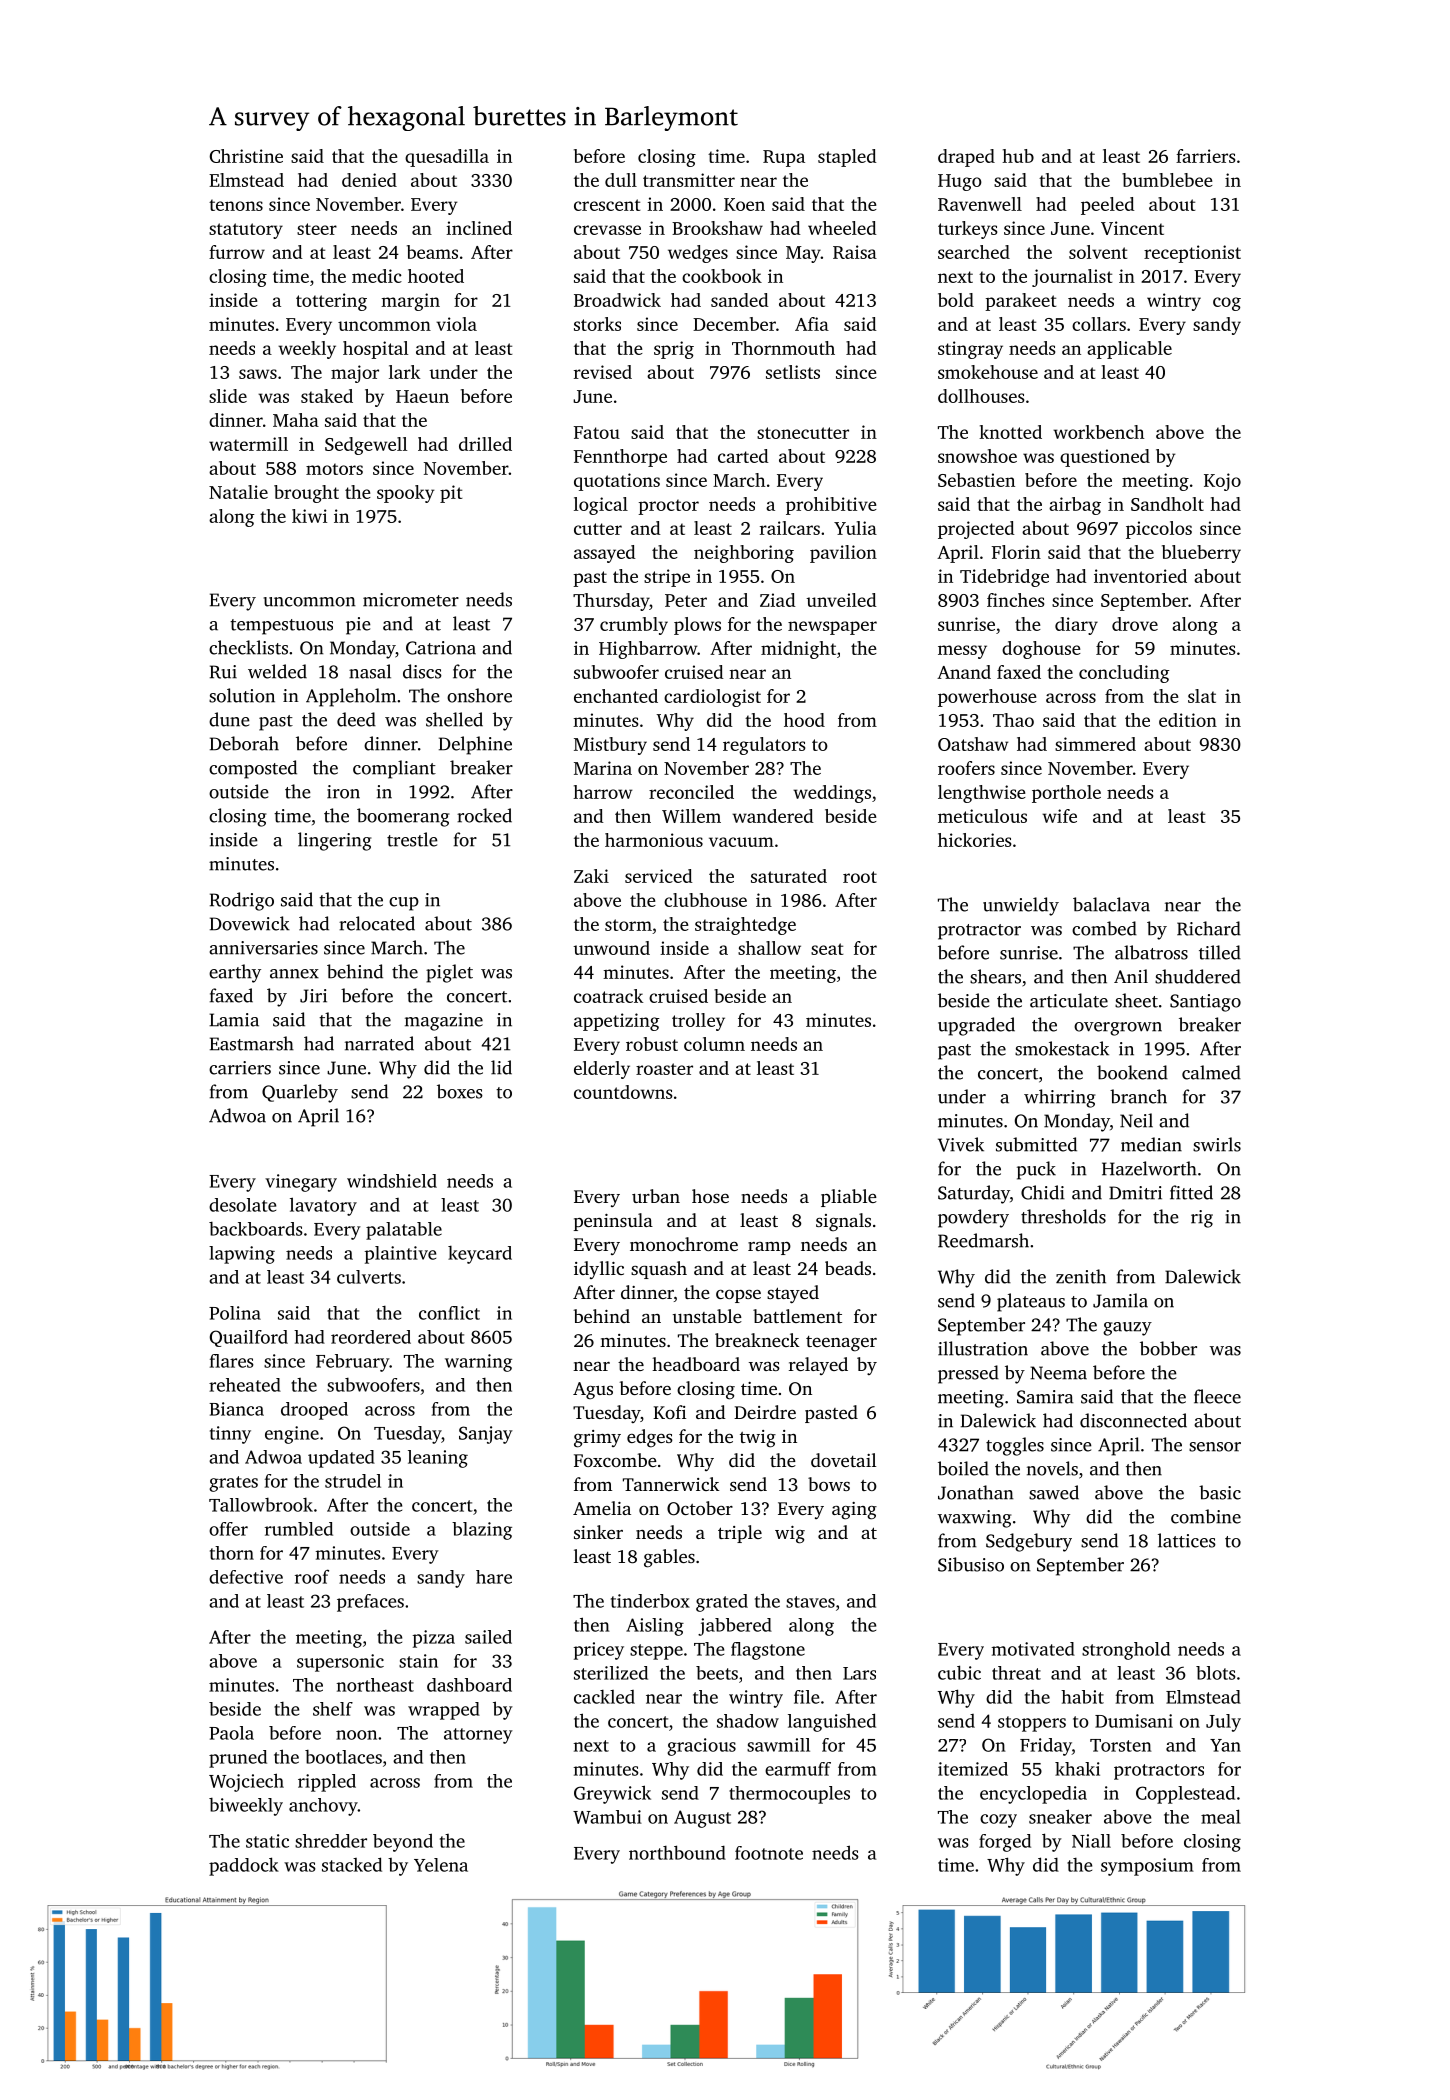  I want to click on Santiago, so click(1205, 1003).
